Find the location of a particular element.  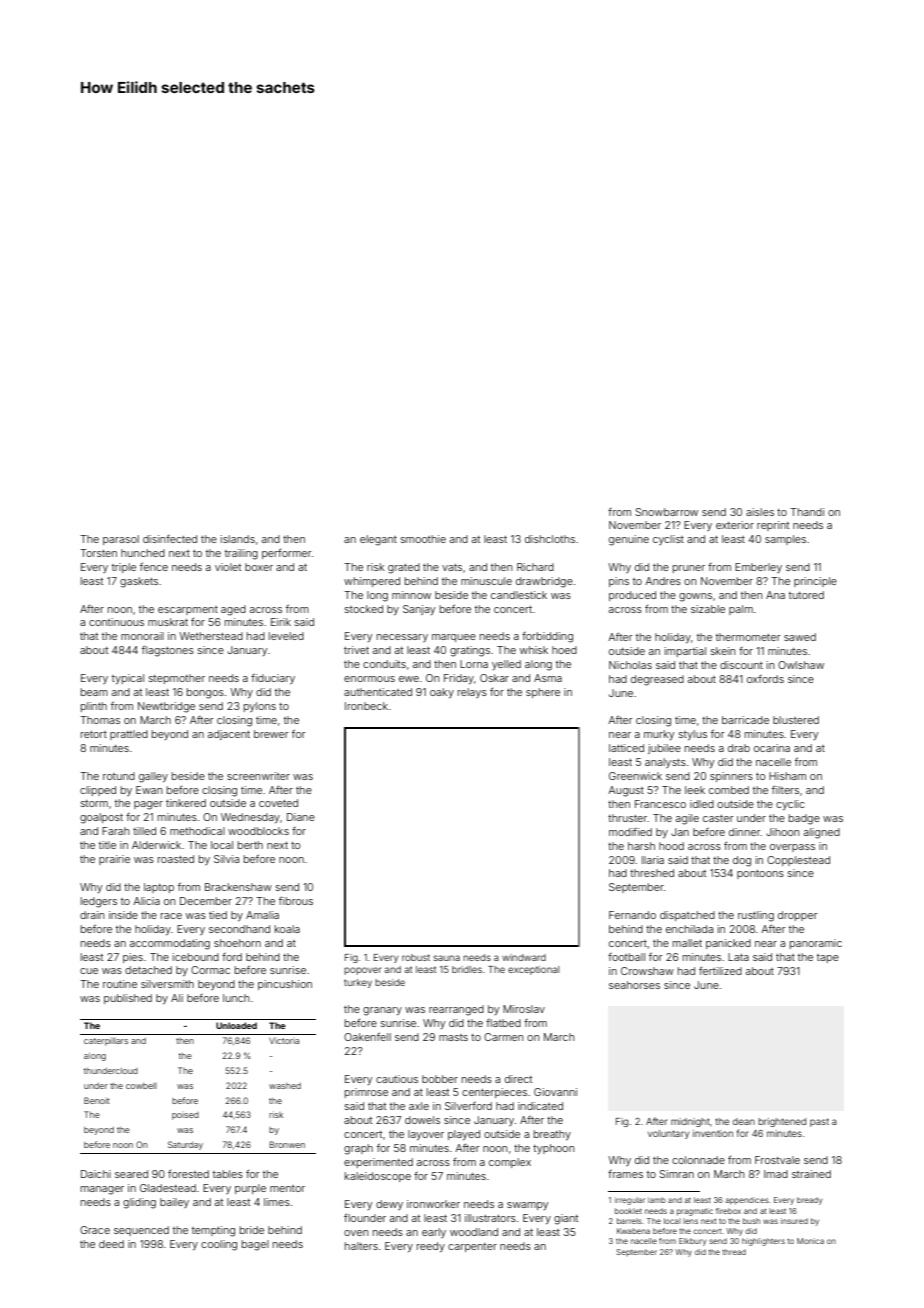

Amalia is located at coordinates (262, 915).
